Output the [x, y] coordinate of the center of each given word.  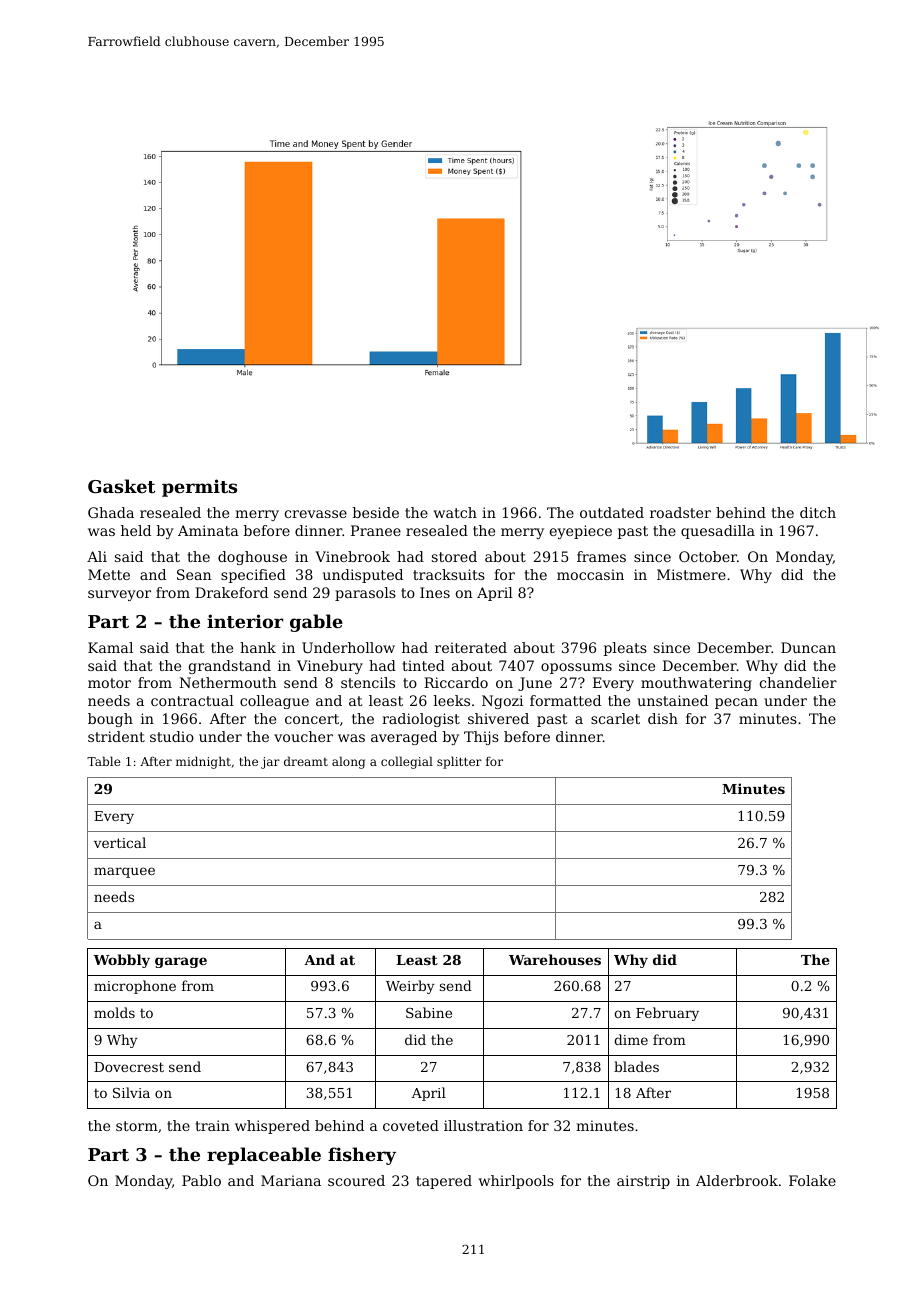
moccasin [590, 574]
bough [110, 720]
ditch [818, 512]
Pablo [201, 1180]
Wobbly [121, 961]
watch [455, 512]
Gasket [121, 486]
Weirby [410, 987]
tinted [423, 665]
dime [631, 1039]
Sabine [429, 1012]
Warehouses [555, 959]
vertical [120, 842]
